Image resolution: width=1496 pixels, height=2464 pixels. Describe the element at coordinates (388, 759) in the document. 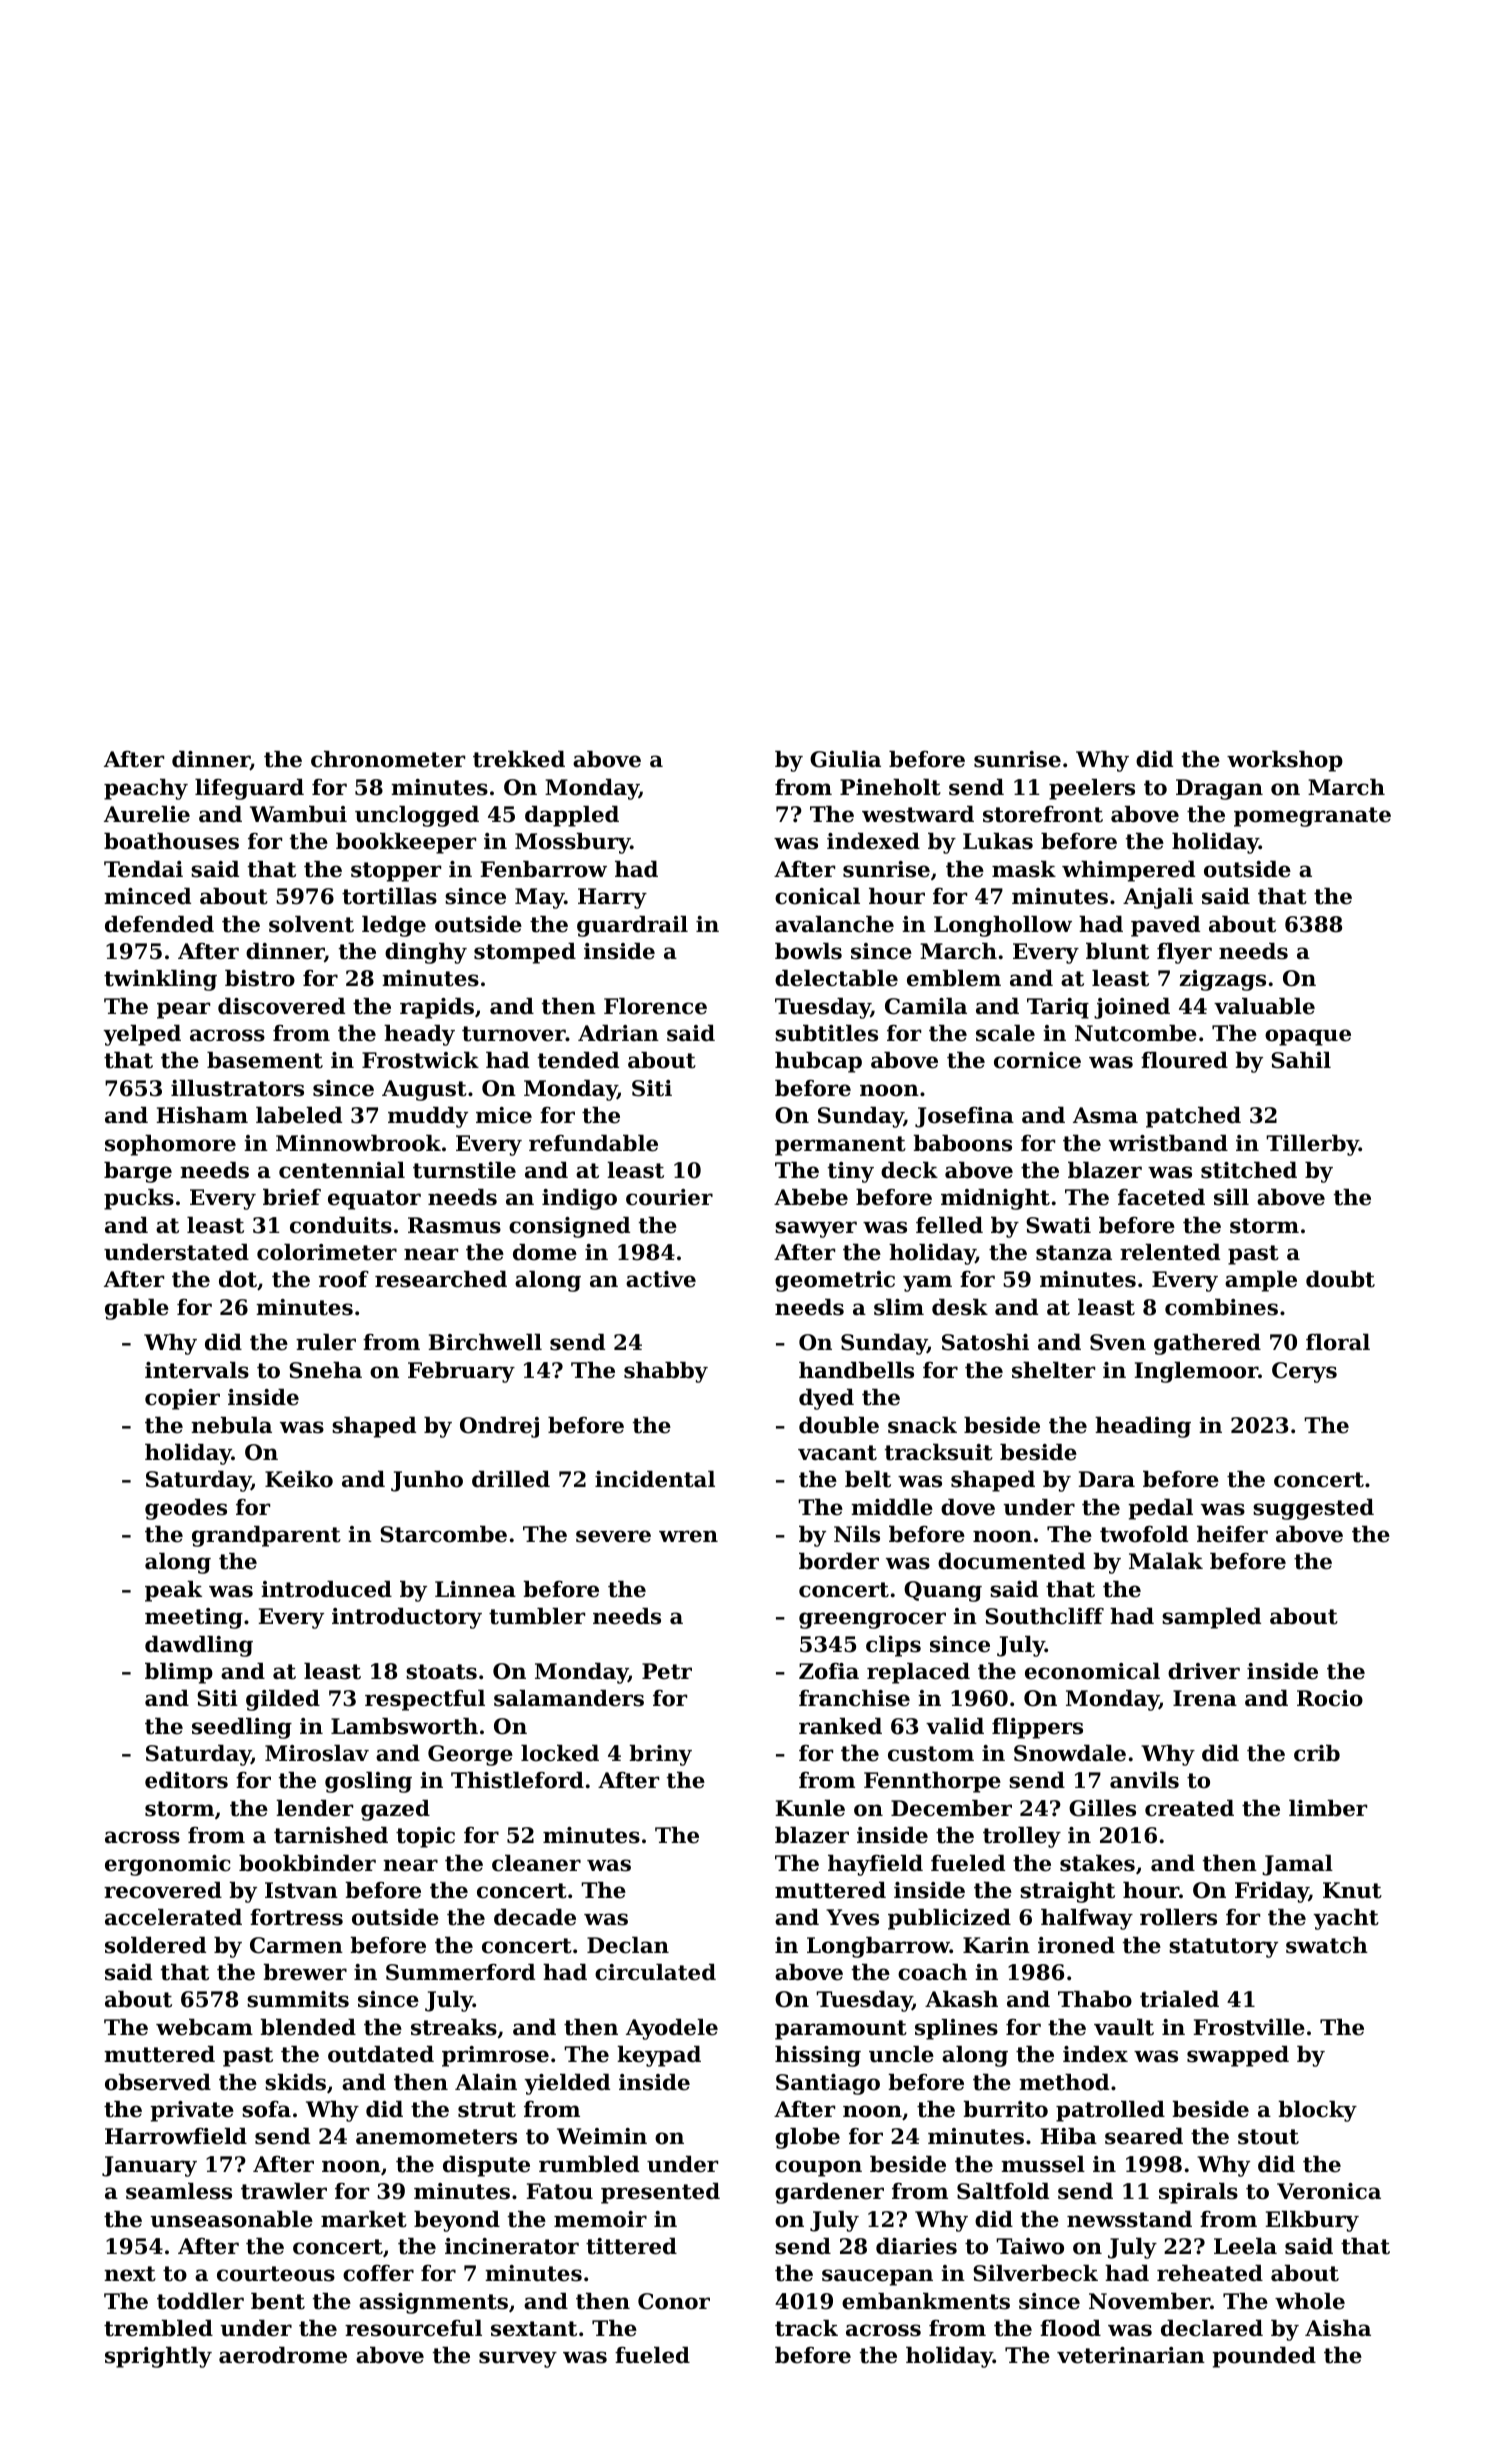

I see `chronometer` at that location.
